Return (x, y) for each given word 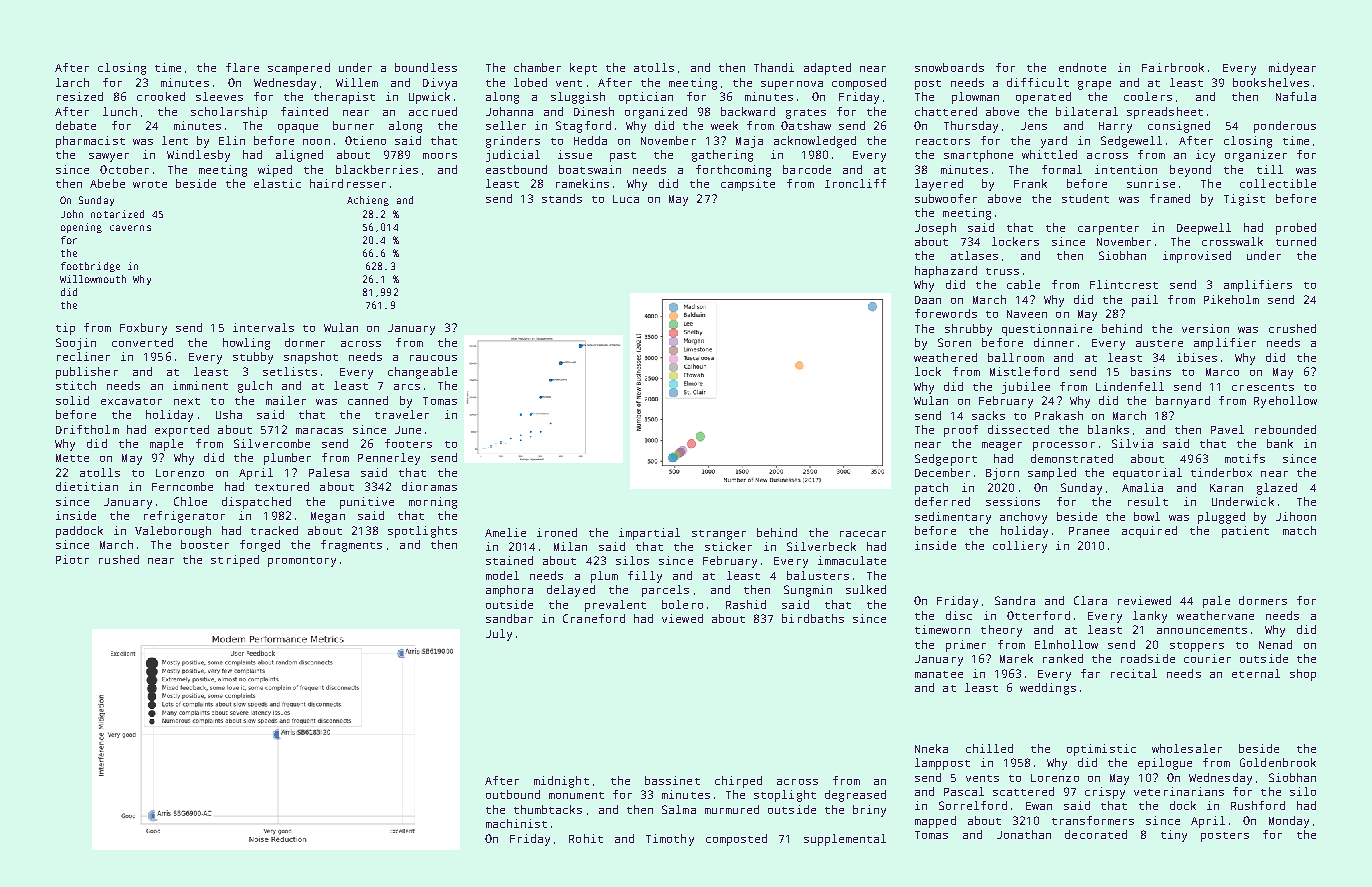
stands (562, 198)
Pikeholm (1231, 299)
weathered (945, 357)
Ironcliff (855, 183)
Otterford (1038, 615)
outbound (513, 794)
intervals (263, 327)
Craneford (594, 618)
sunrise (1151, 183)
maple (166, 445)
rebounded (1285, 429)
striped (235, 561)
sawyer (109, 157)
